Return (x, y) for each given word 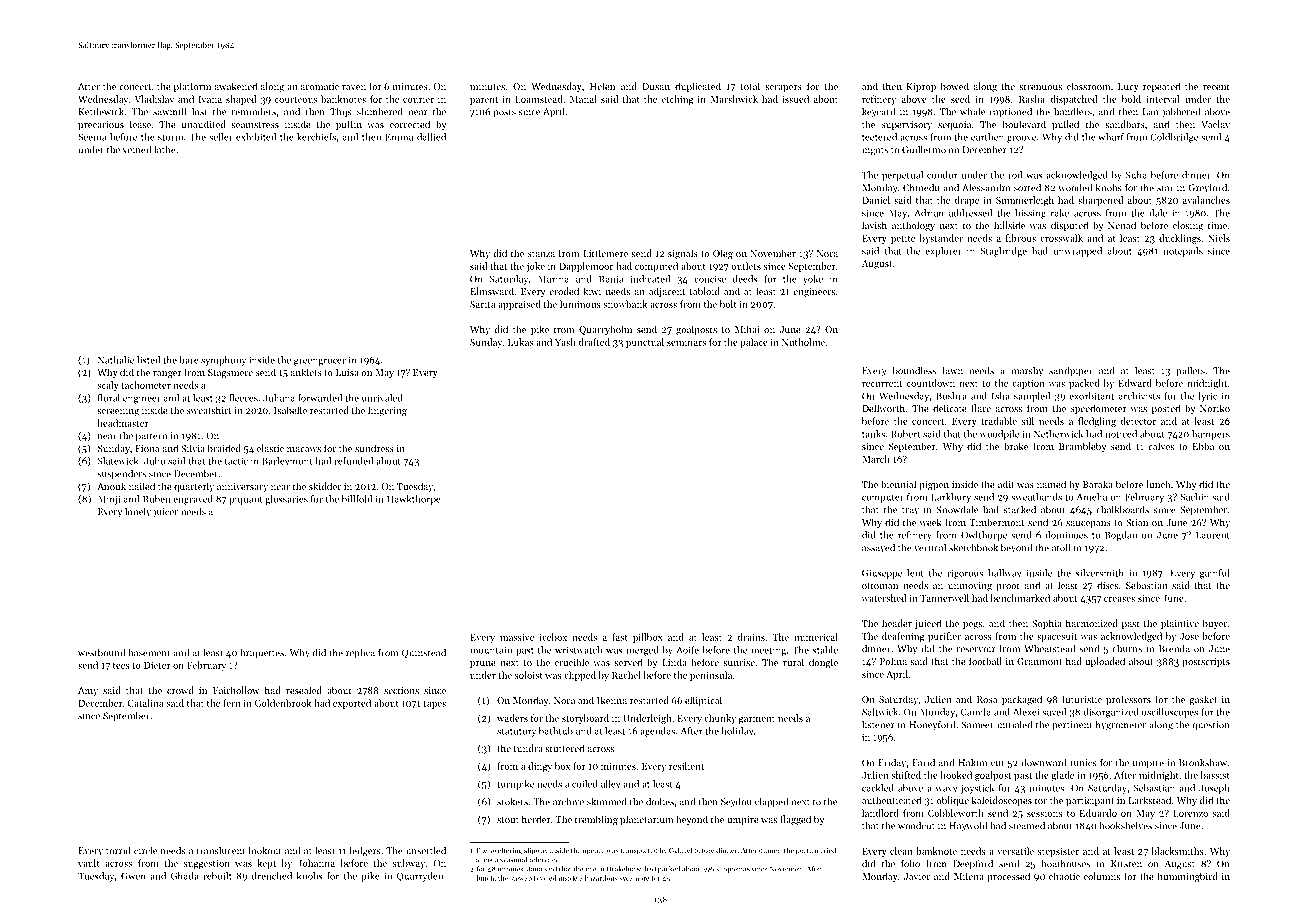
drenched (272, 876)
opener (594, 852)
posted (1166, 409)
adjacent (667, 292)
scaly (108, 386)
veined (137, 150)
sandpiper (1071, 371)
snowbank (625, 304)
